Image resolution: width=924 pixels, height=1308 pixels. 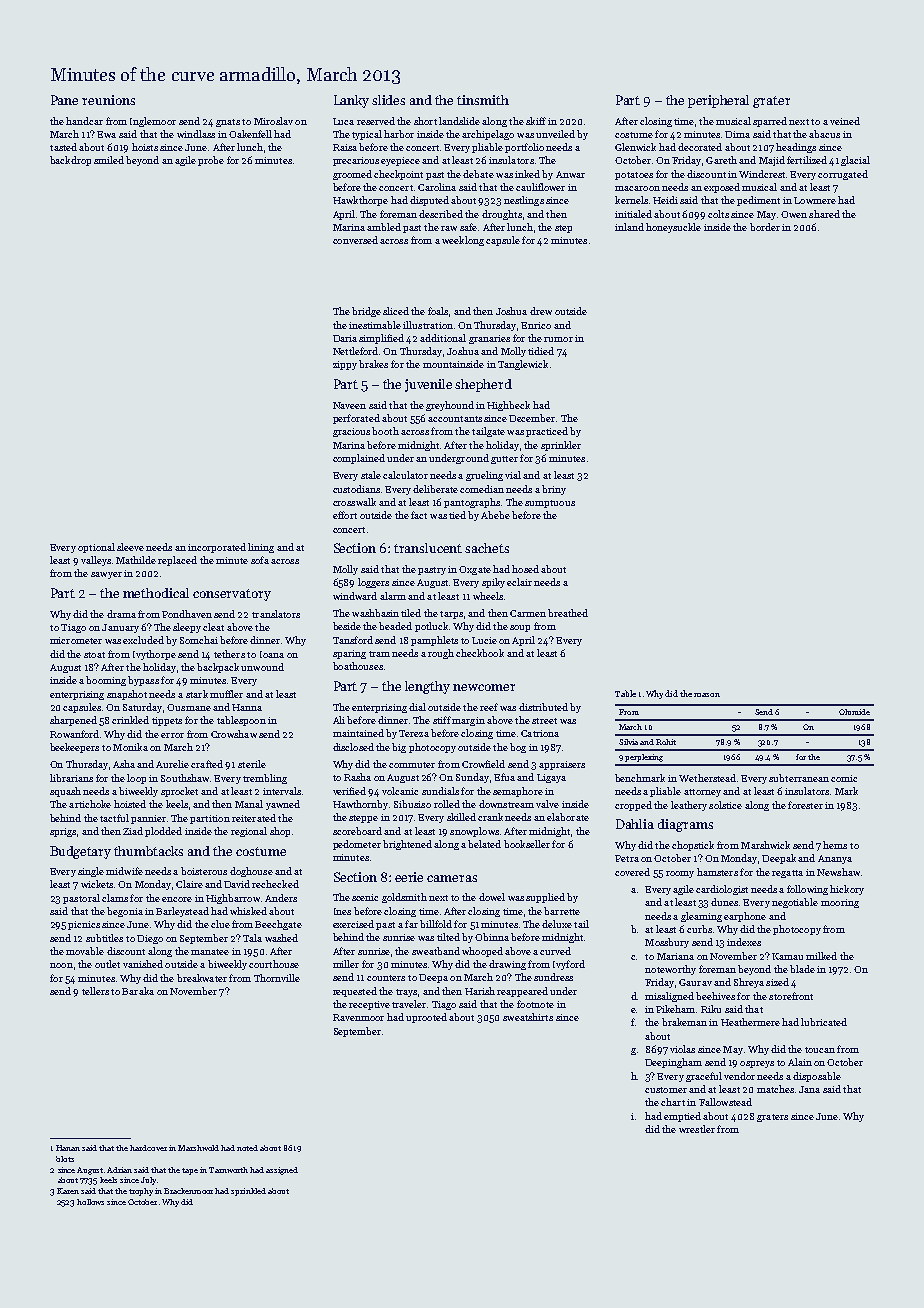 What do you see at coordinates (569, 965) in the screenshot?
I see `Ivyford` at bounding box center [569, 965].
